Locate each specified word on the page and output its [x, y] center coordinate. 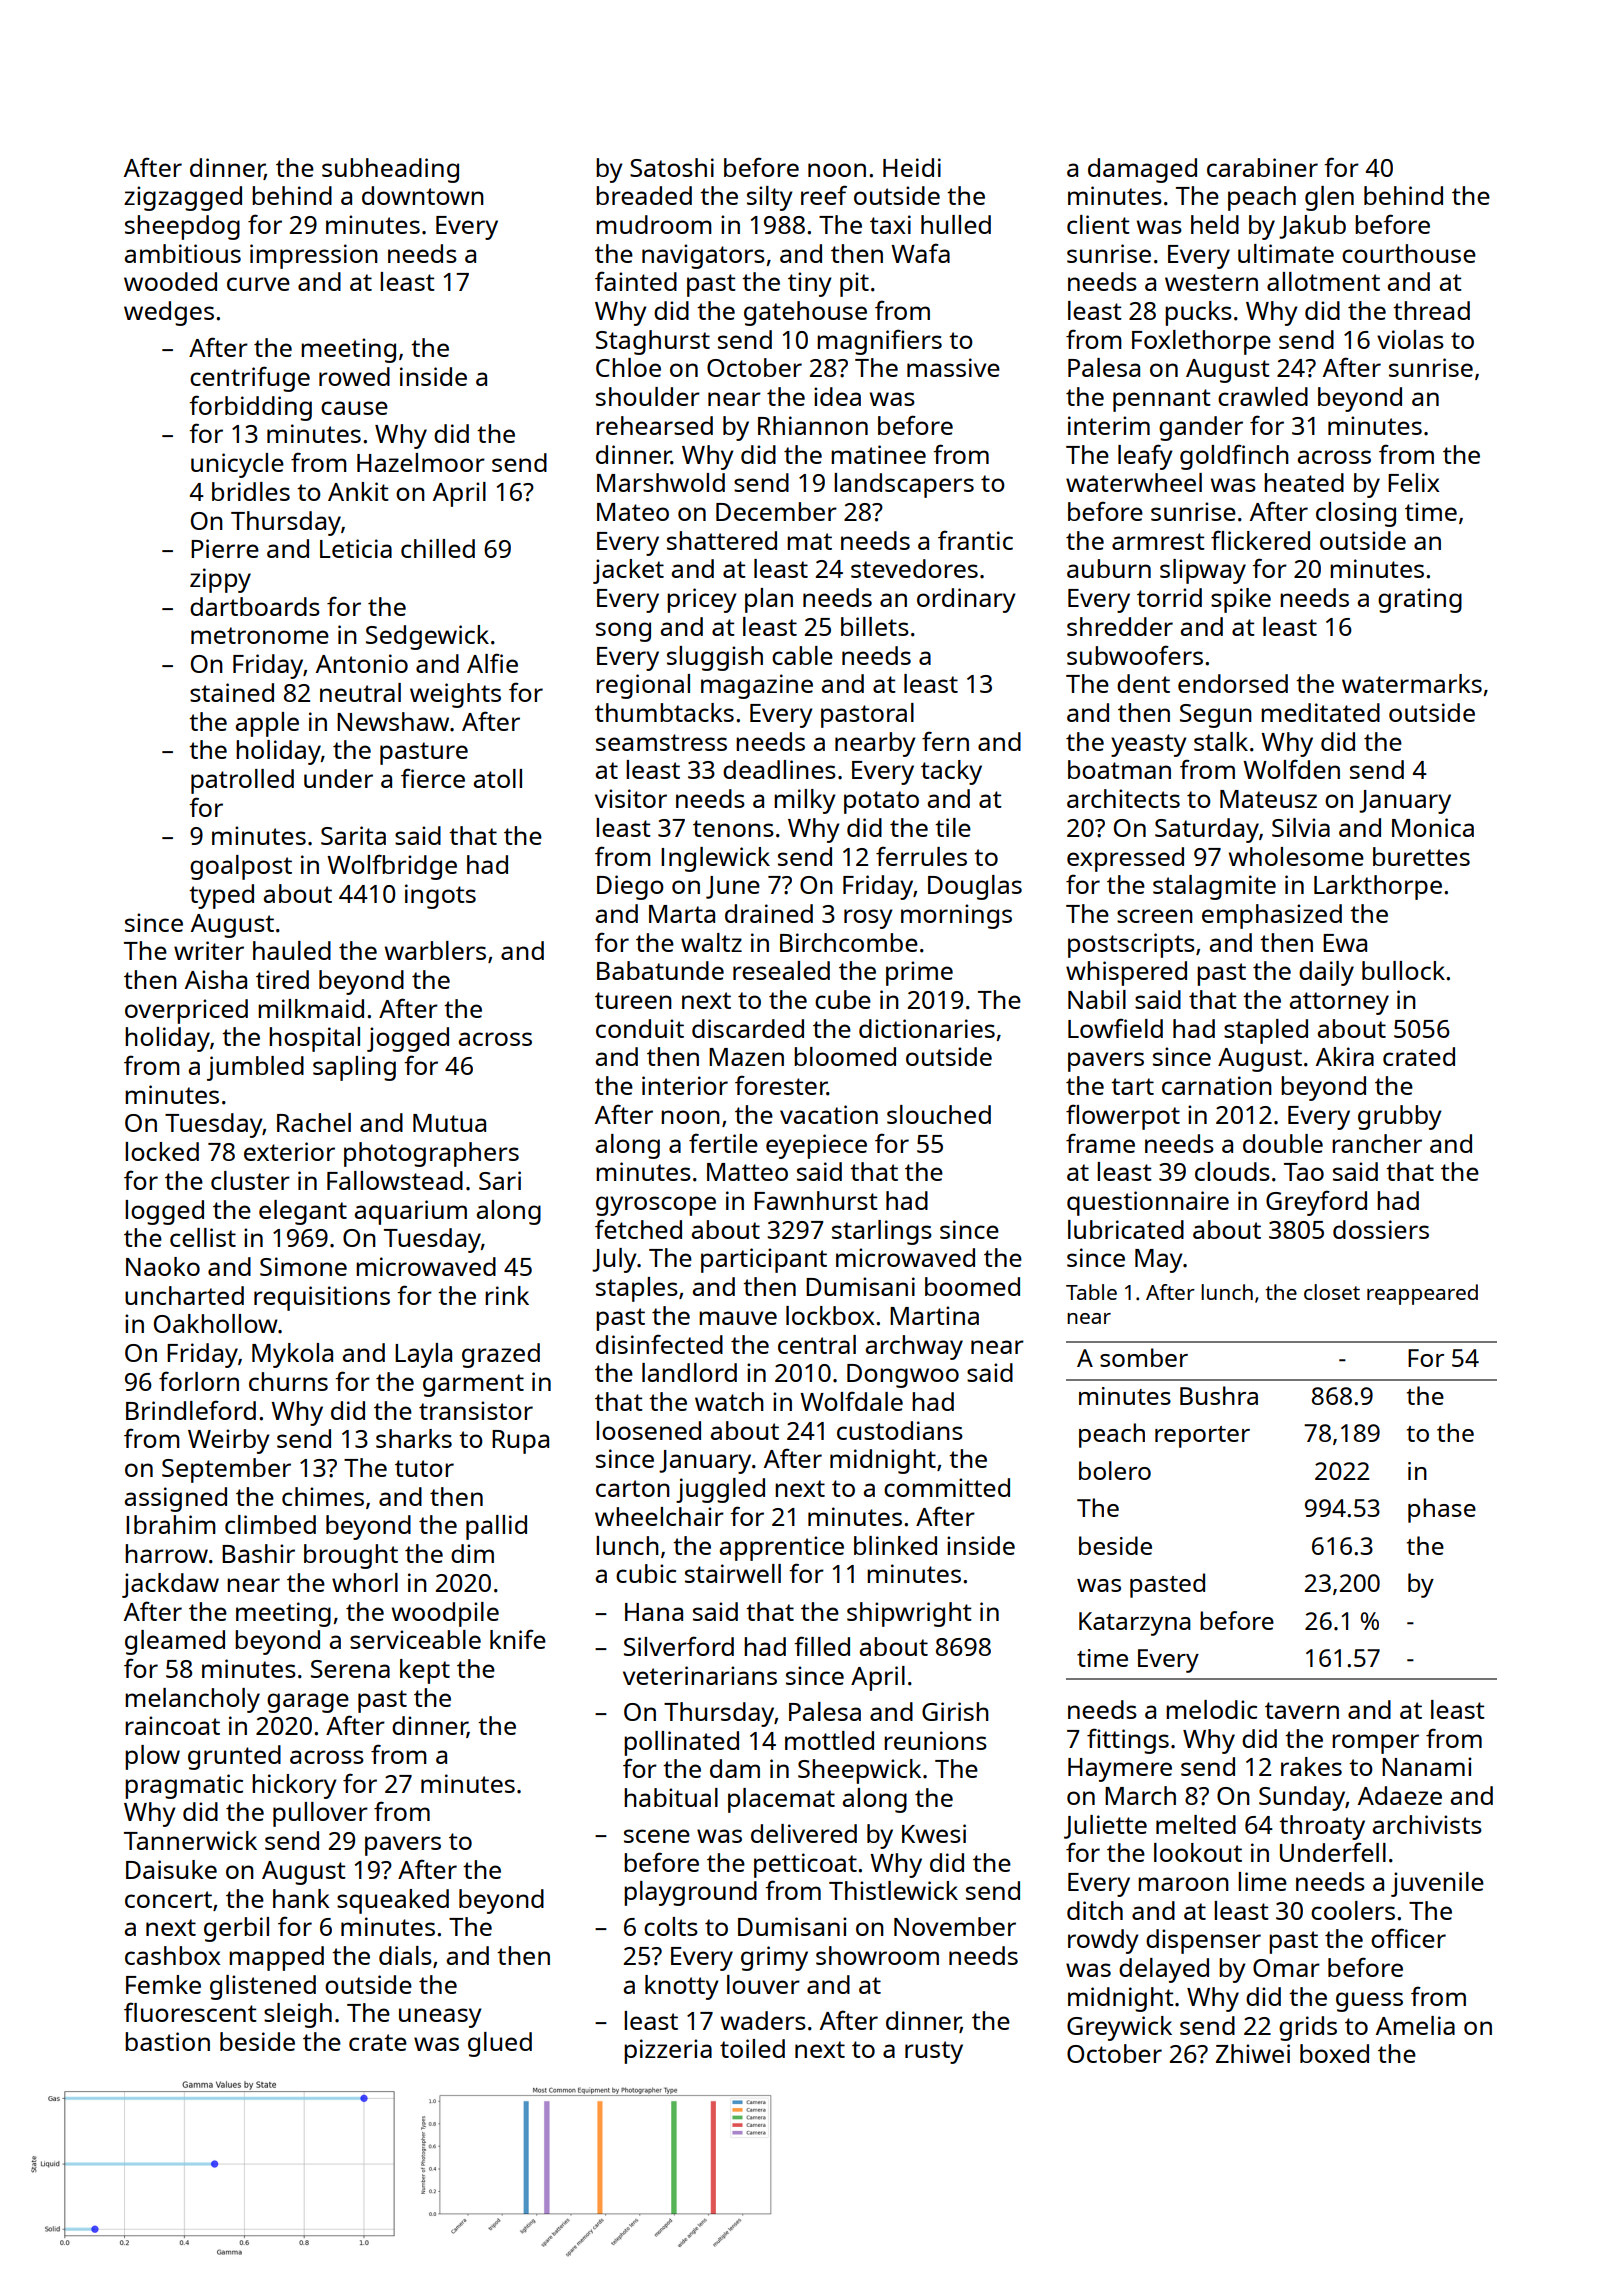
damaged [1142, 170]
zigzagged [183, 198]
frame [1100, 1143]
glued [500, 2044]
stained [232, 692]
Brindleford [191, 1410]
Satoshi [672, 167]
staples [637, 1289]
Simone [303, 1266]
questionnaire [1148, 1203]
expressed [1125, 859]
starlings [882, 1232]
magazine [757, 686]
